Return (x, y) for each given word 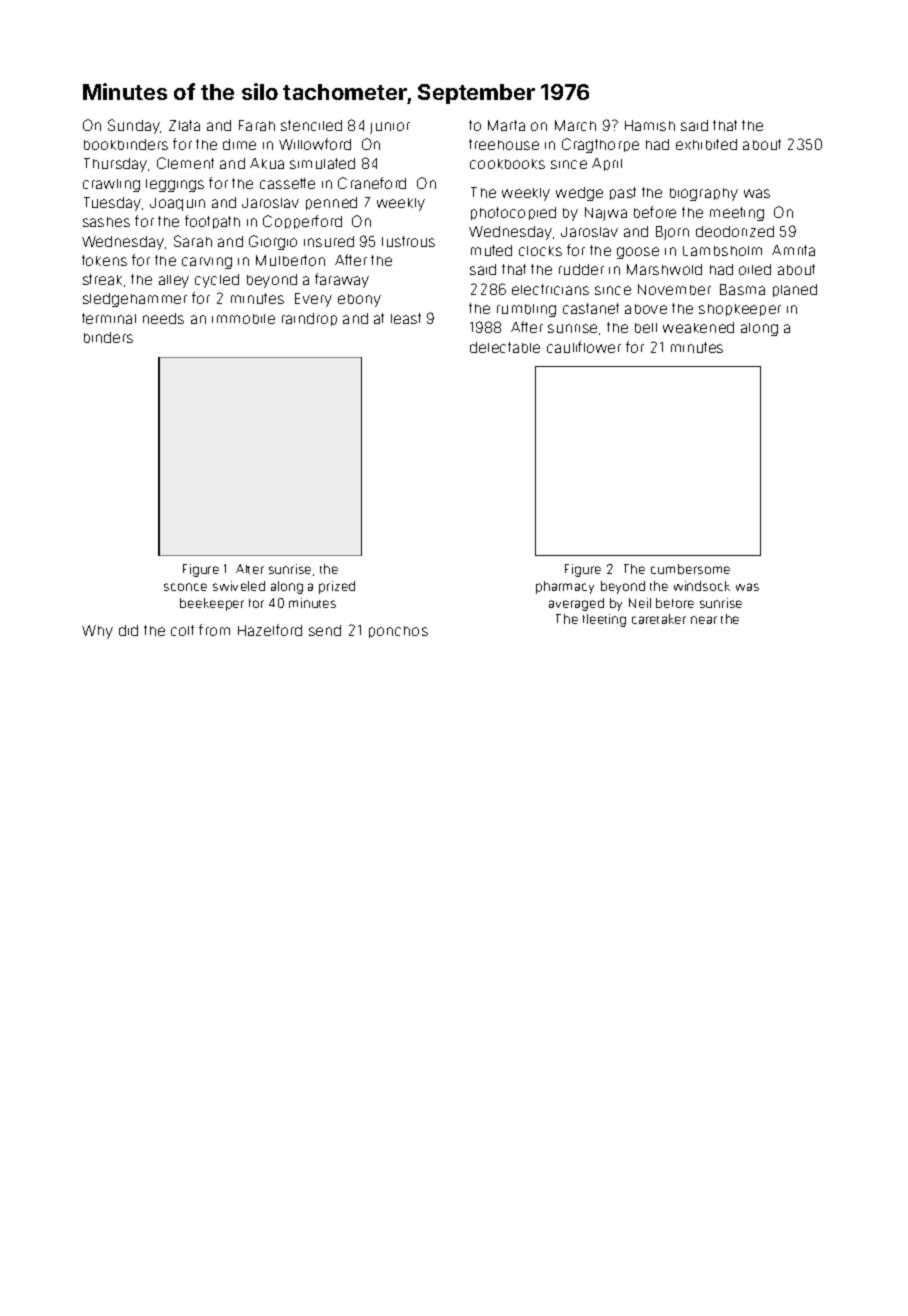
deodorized (735, 231)
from (214, 630)
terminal (109, 318)
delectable (505, 347)
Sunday (134, 126)
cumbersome (690, 569)
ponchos (398, 632)
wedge (579, 194)
